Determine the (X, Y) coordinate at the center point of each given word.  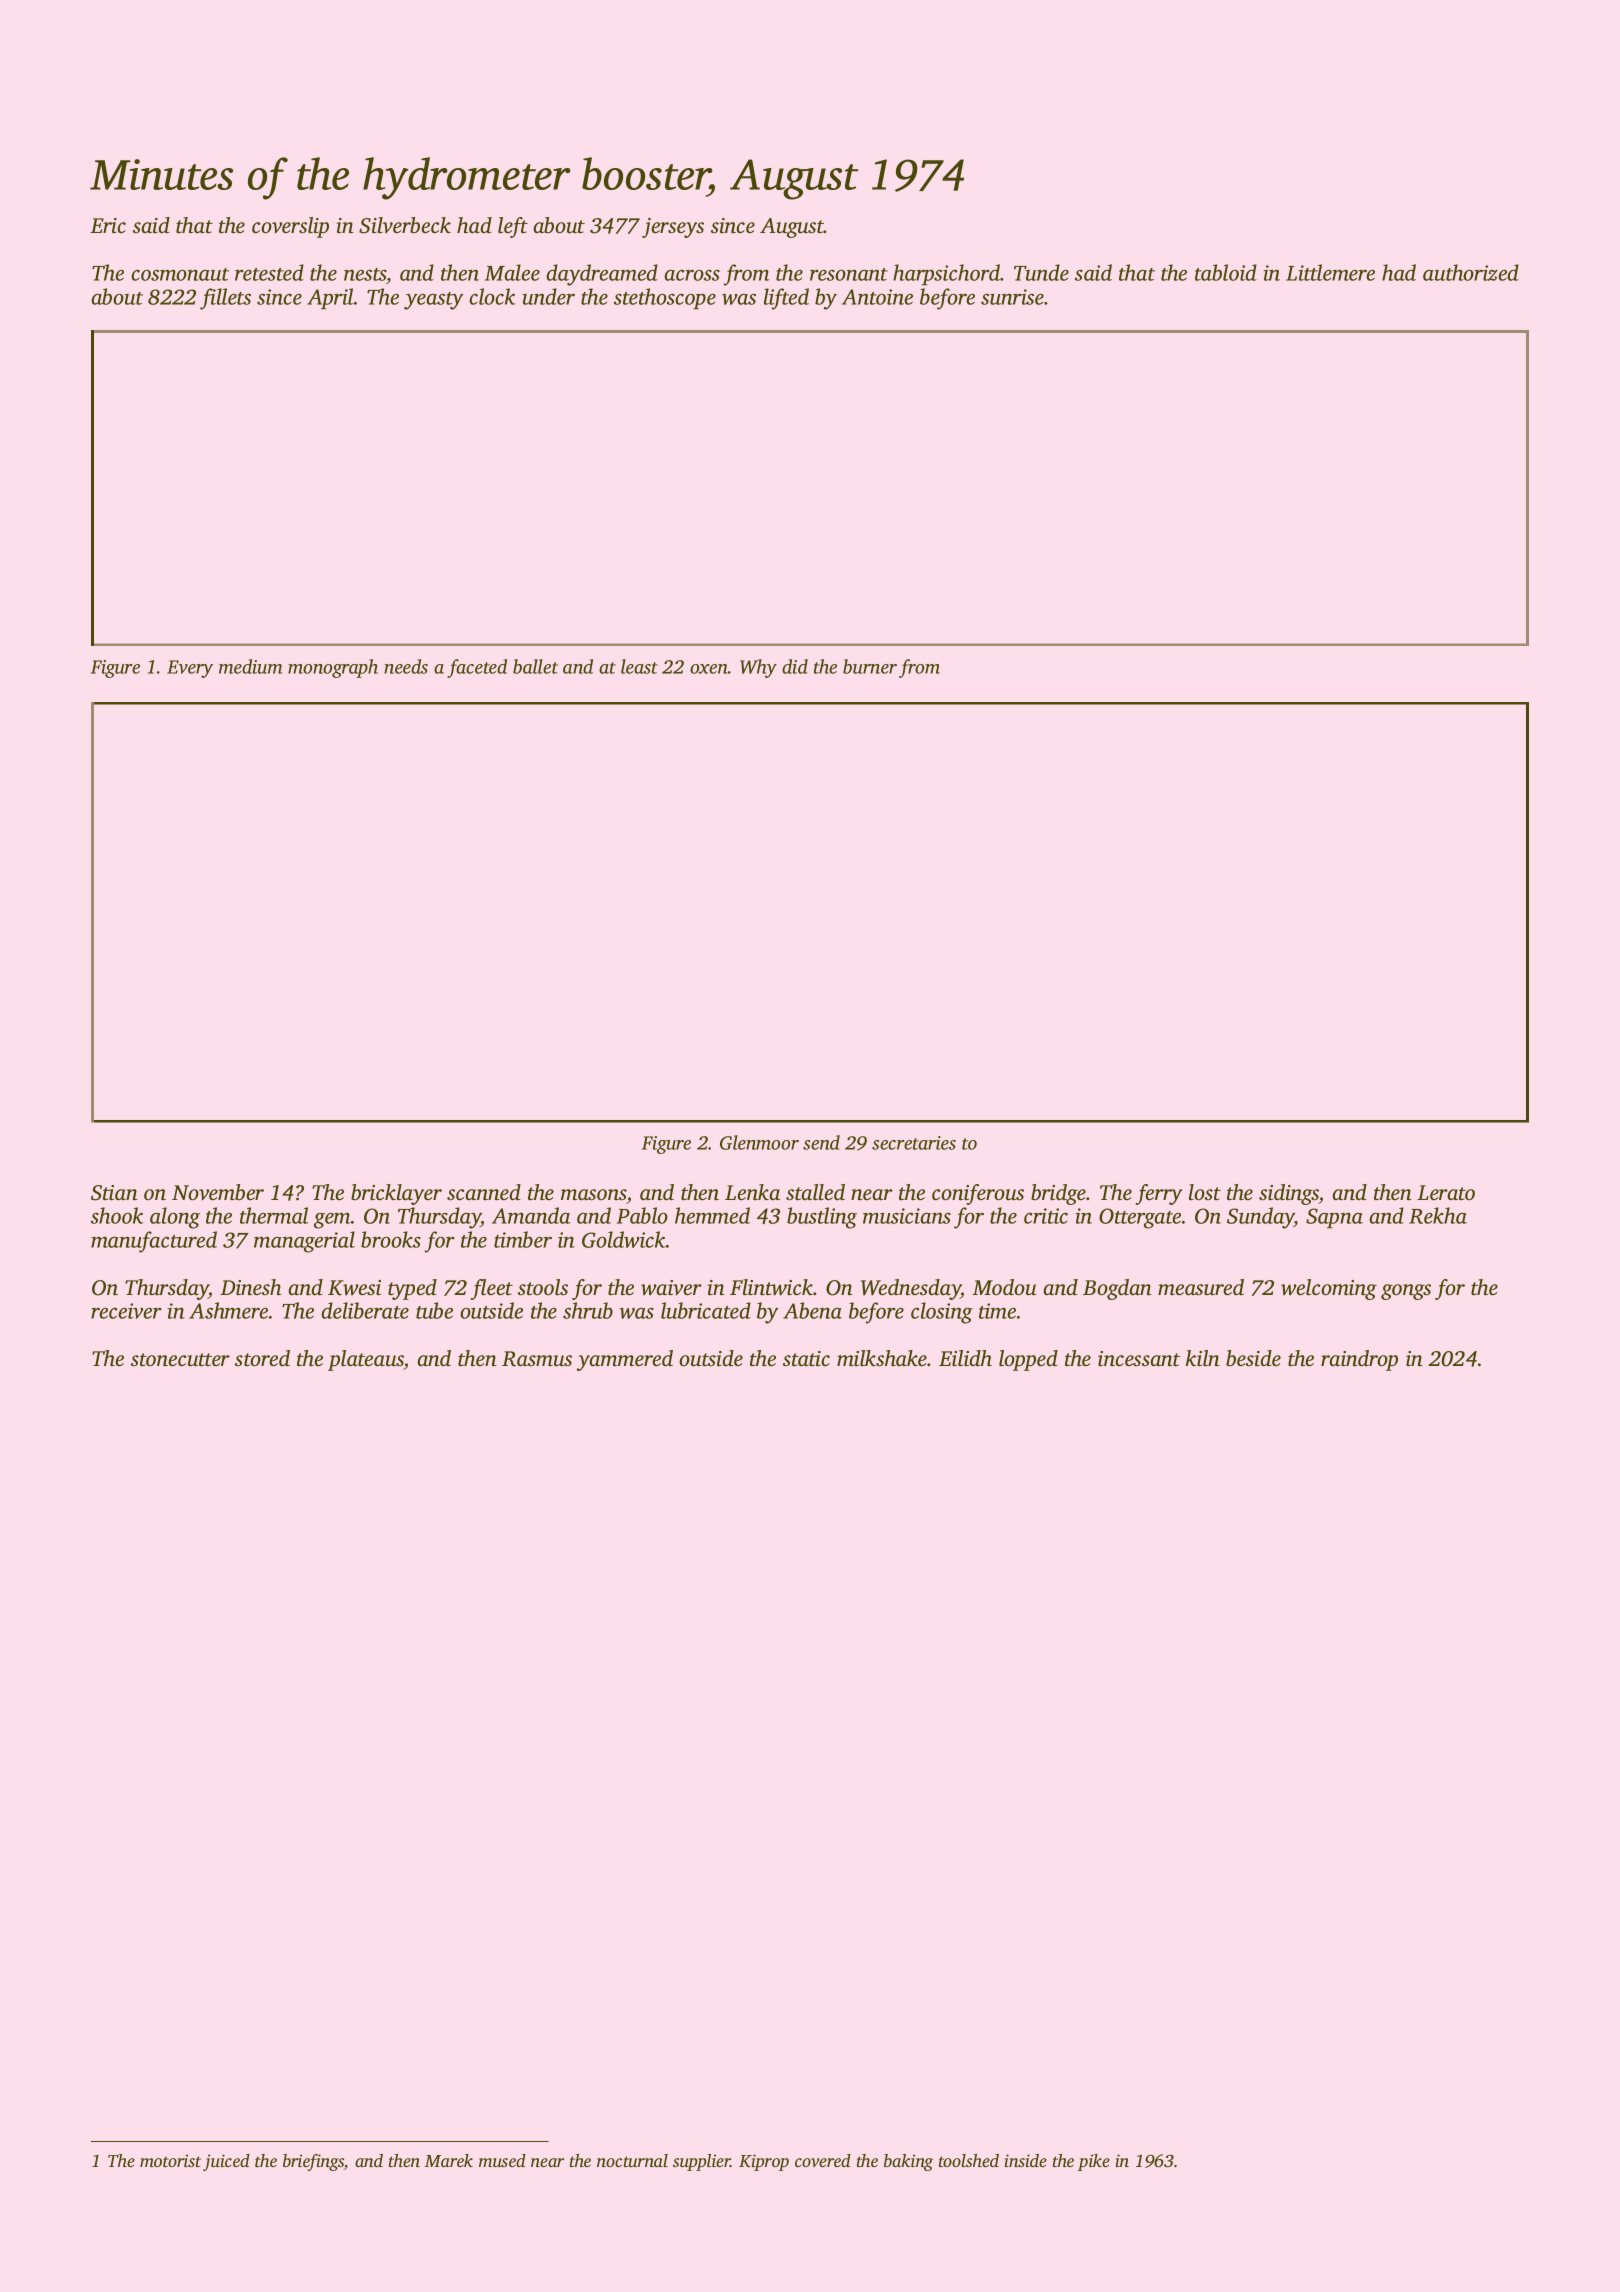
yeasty (434, 301)
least (639, 666)
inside (1026, 2160)
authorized (1471, 272)
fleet (492, 1289)
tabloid (1226, 272)
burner (870, 666)
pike (1094, 2162)
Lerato (1446, 1192)
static (806, 1359)
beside (1253, 1358)
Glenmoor (759, 1142)
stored (262, 1358)
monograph (333, 668)
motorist (170, 2160)
